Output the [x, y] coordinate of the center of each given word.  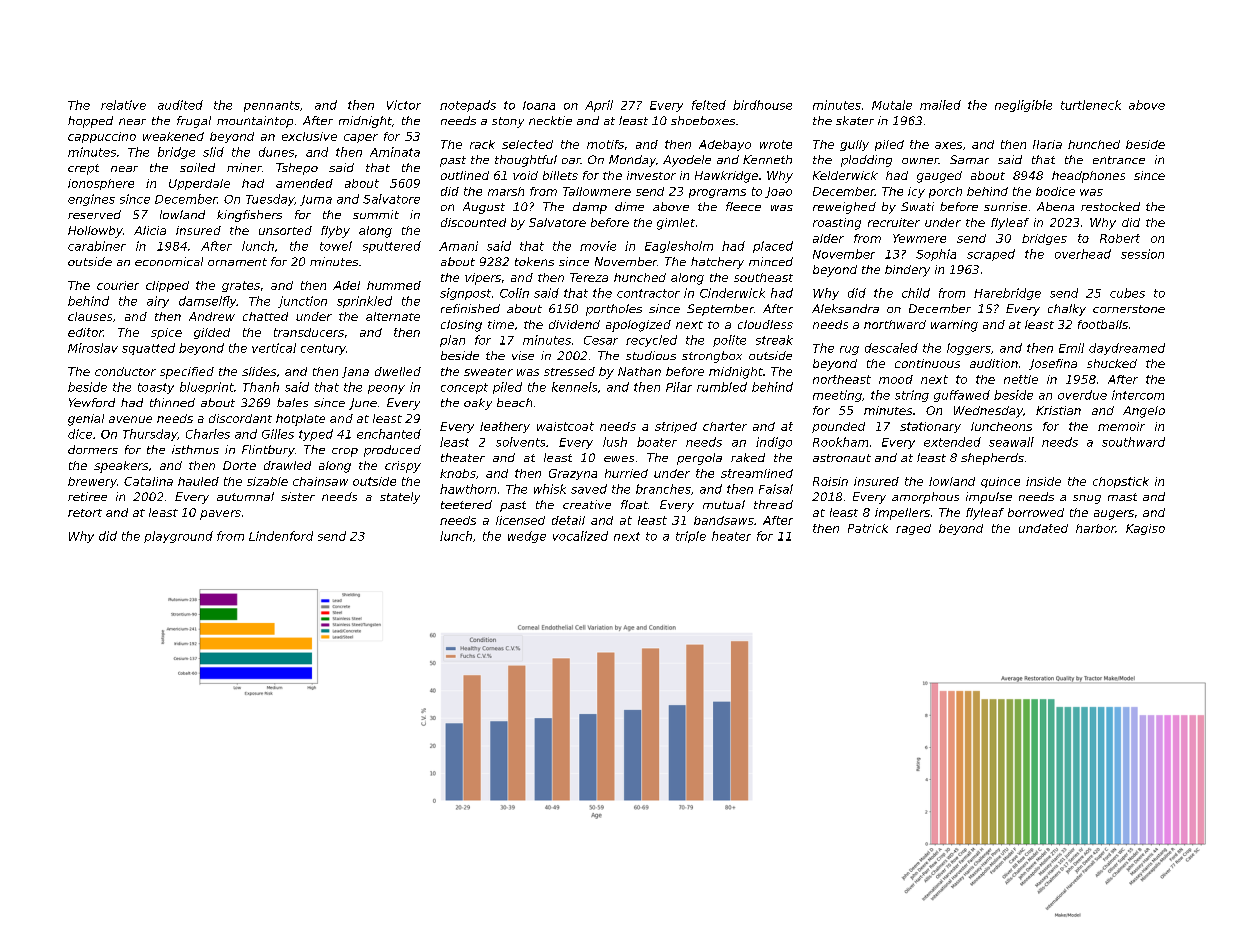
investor [651, 175]
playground [178, 537]
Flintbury [268, 451]
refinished [470, 308]
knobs [458, 473]
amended [304, 183]
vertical [274, 348]
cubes [1127, 293]
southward [1133, 442]
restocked [1110, 206]
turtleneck [1091, 105]
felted [709, 105]
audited [180, 105]
